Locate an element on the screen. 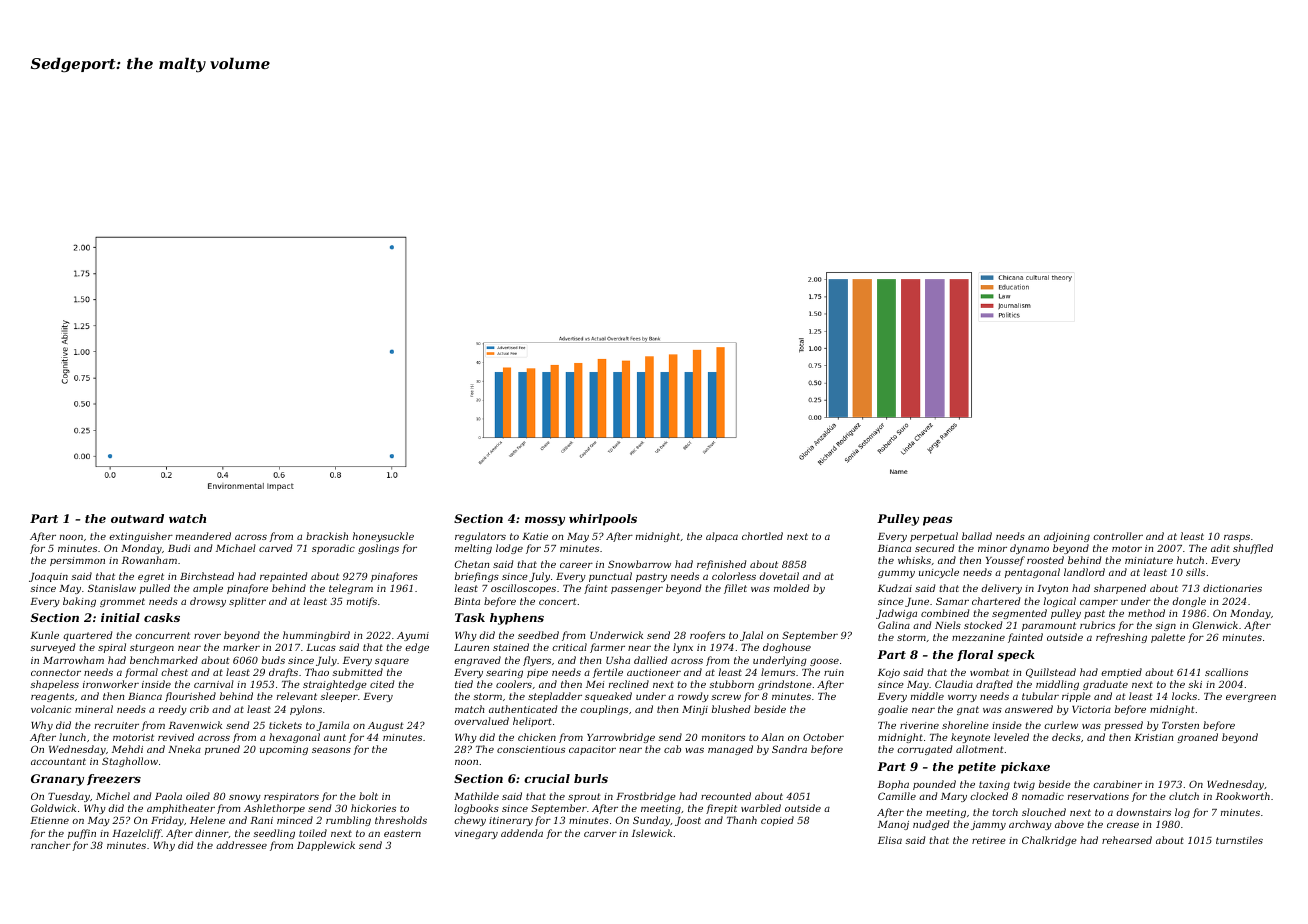 Image resolution: width=1308 pixels, height=924 pixels. addressee is located at coordinates (241, 845).
